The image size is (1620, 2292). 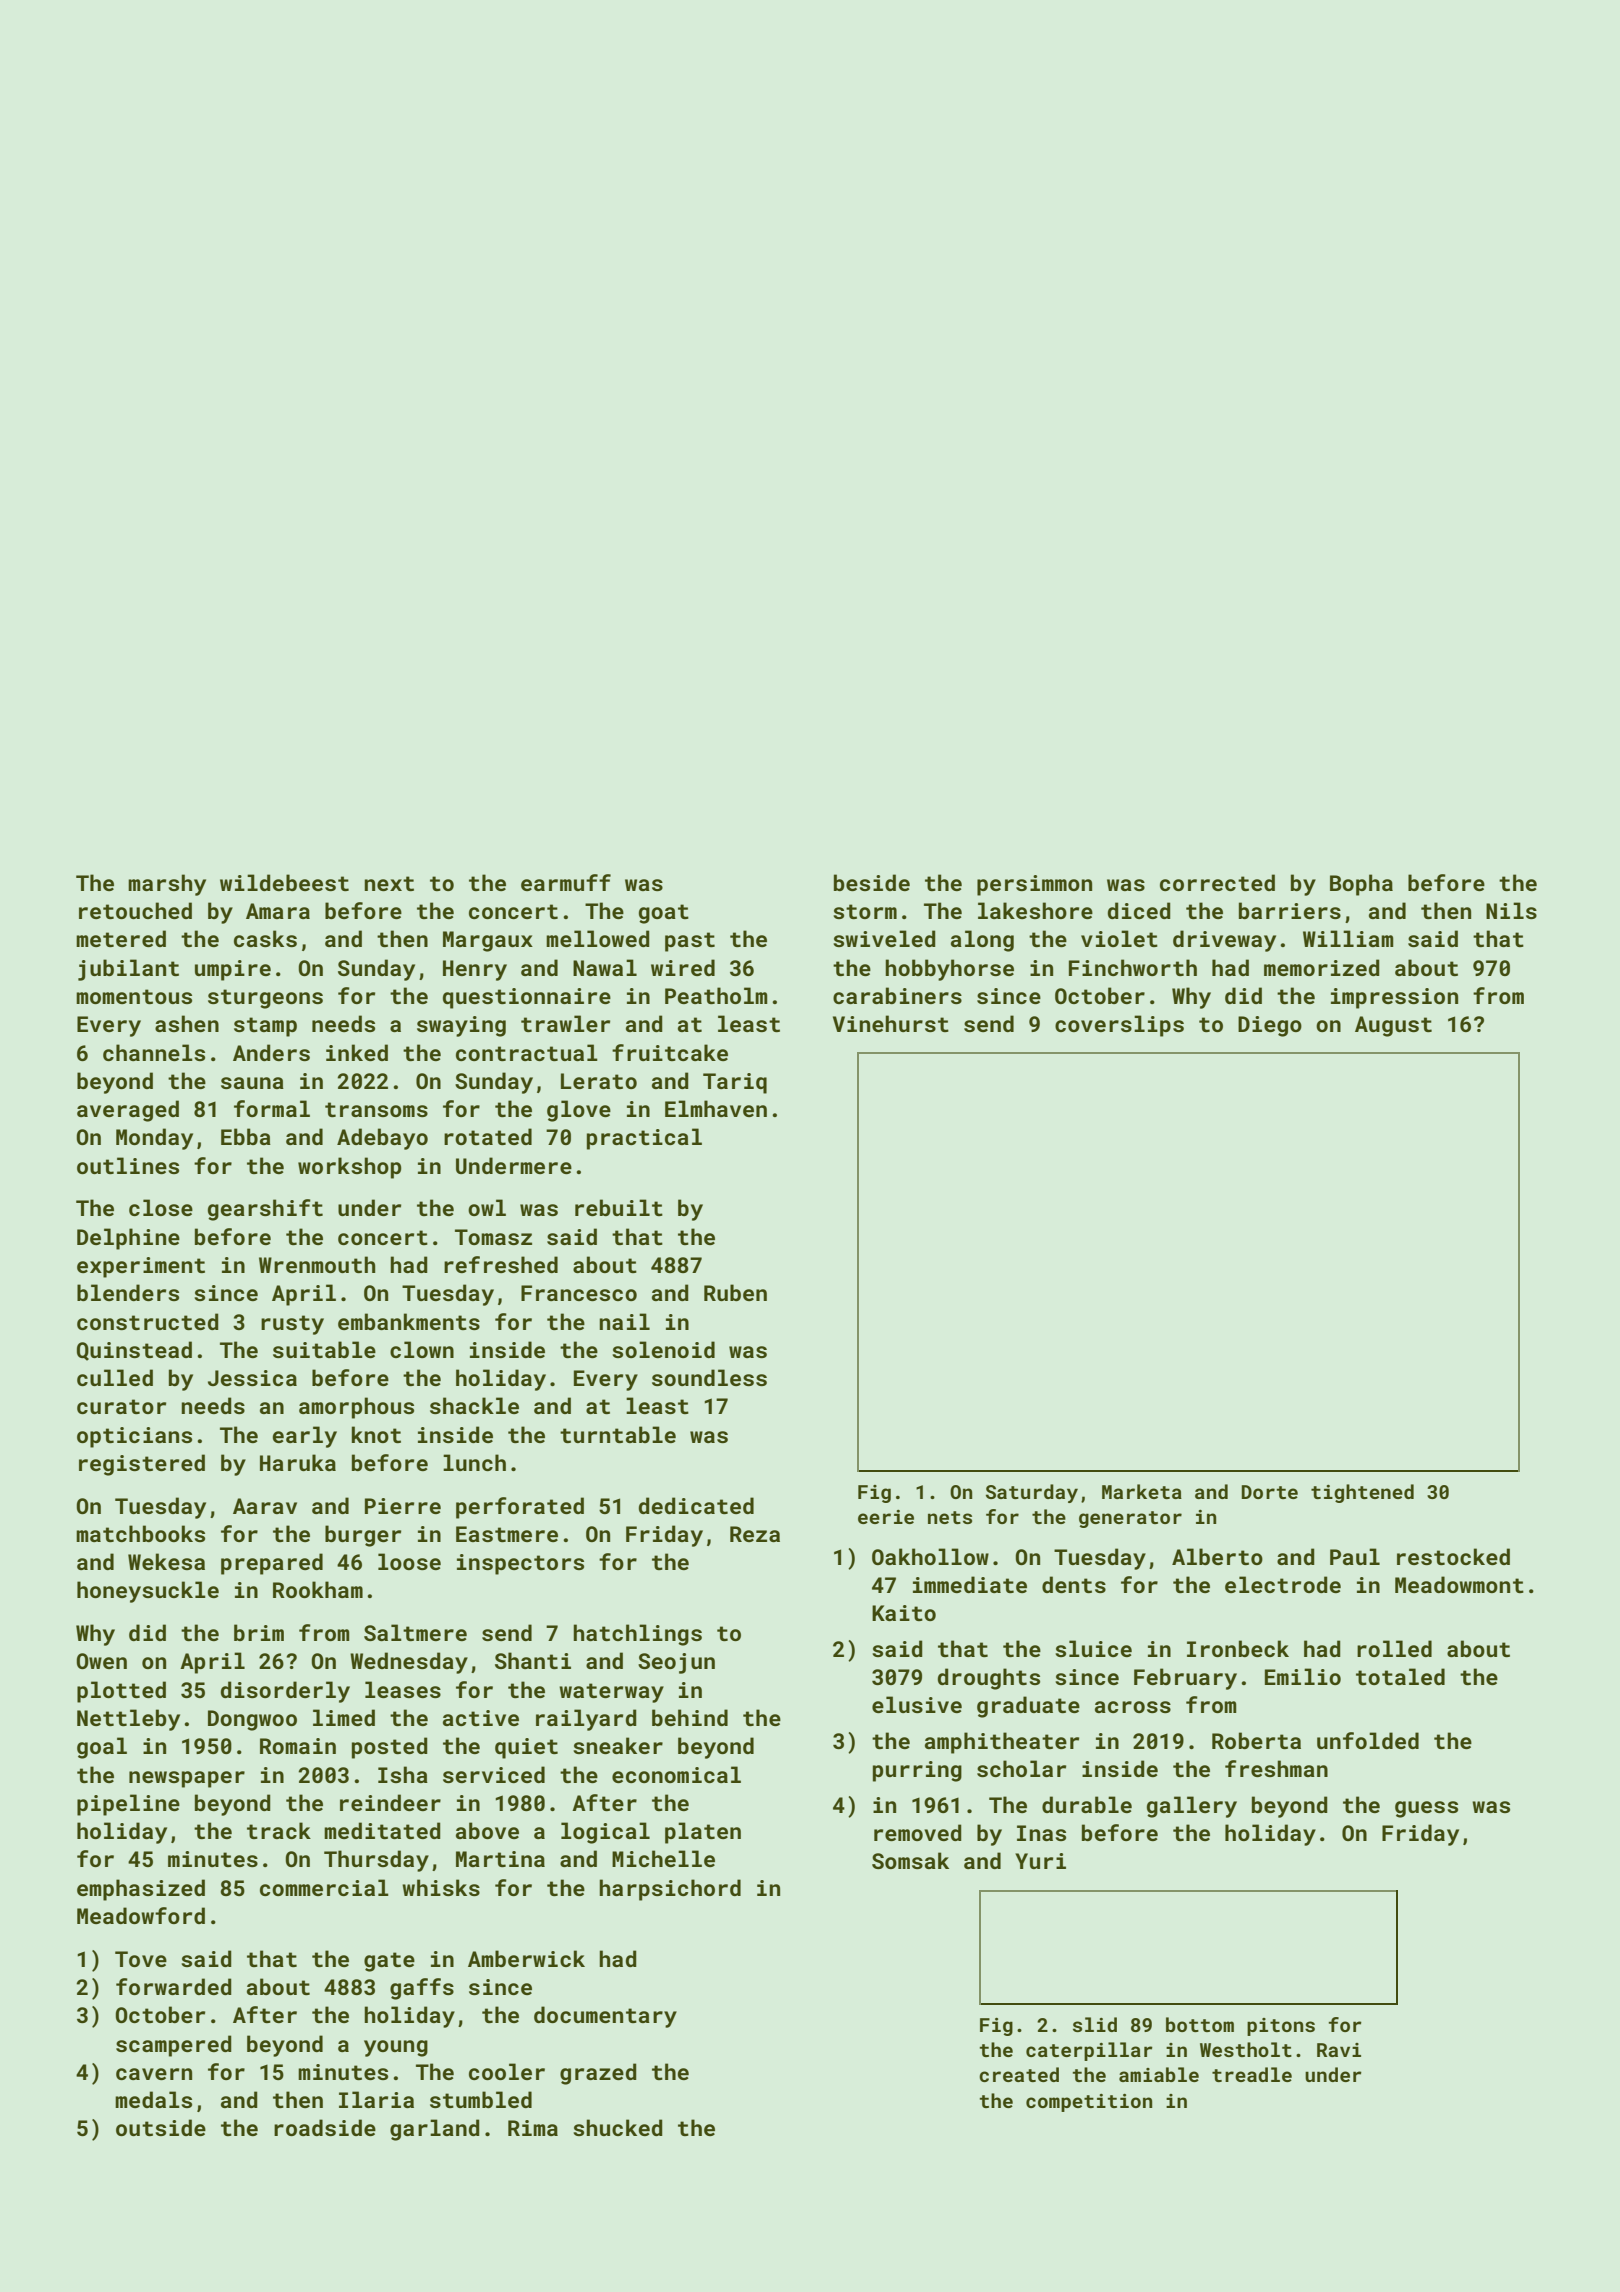 I want to click on Wednesday, so click(x=409, y=1663).
